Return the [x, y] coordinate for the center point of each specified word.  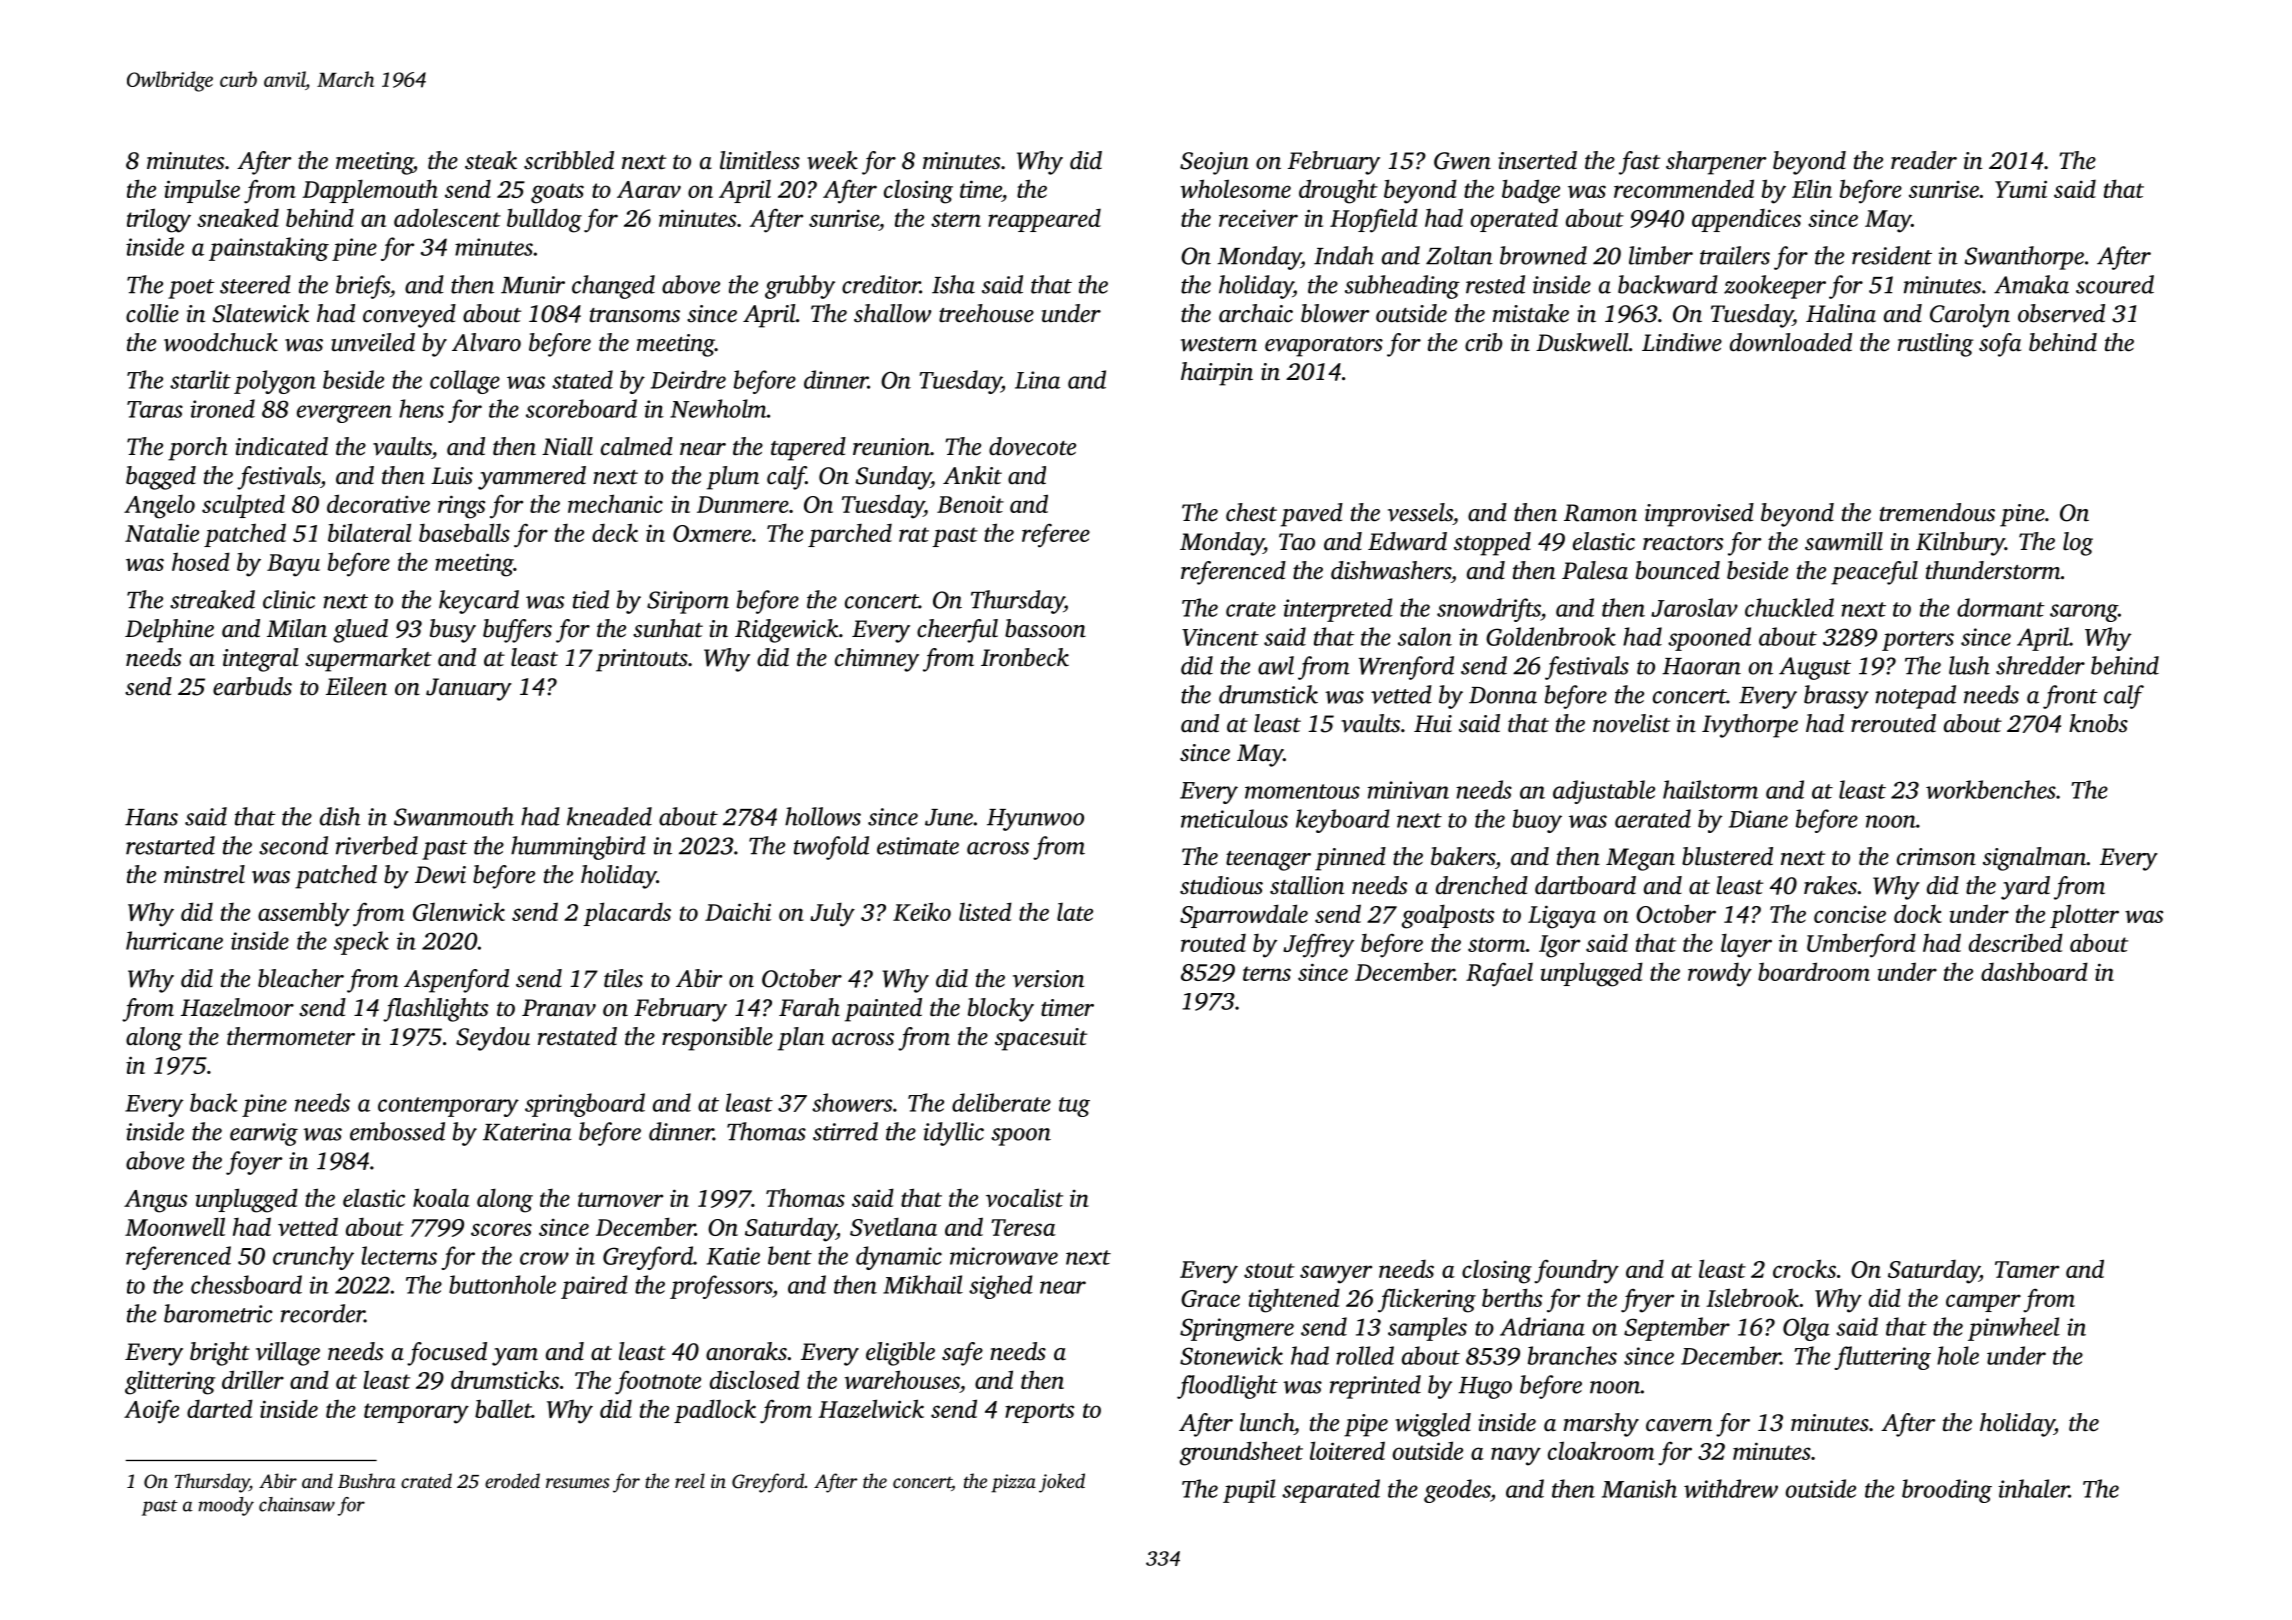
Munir [533, 285]
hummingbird [578, 848]
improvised [1699, 515]
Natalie [162, 532]
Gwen [1462, 161]
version [1048, 979]
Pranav [559, 1008]
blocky [1001, 1010]
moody [226, 1506]
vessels [1420, 512]
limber [1661, 255]
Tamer [2027, 1269]
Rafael [1499, 975]
